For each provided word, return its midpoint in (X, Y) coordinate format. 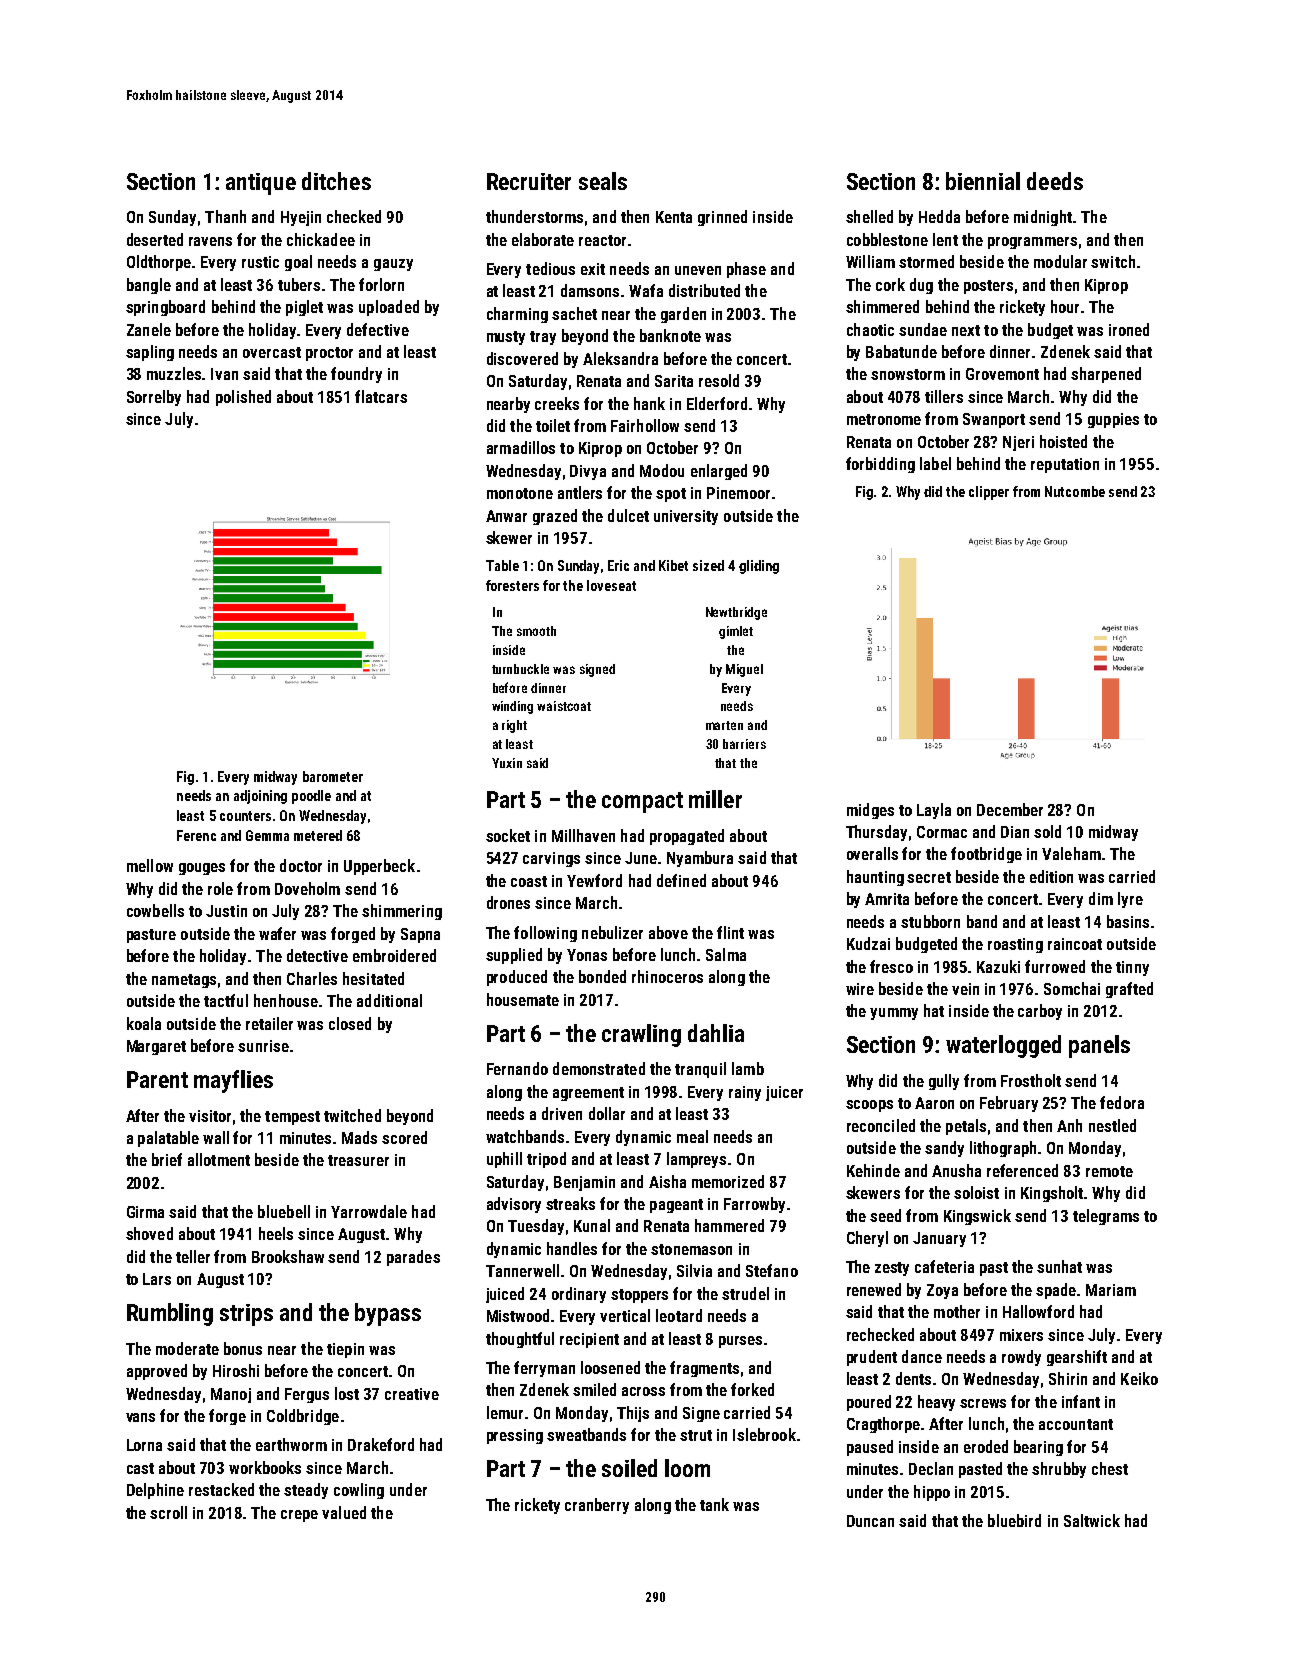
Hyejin (301, 218)
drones (508, 902)
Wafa (646, 290)
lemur (505, 1412)
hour (1065, 306)
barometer (333, 776)
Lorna (144, 1445)
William (870, 261)
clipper (989, 493)
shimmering (402, 912)
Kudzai (868, 943)
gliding (759, 567)
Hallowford (1038, 1311)
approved (157, 1372)
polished (243, 398)
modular (1060, 261)
